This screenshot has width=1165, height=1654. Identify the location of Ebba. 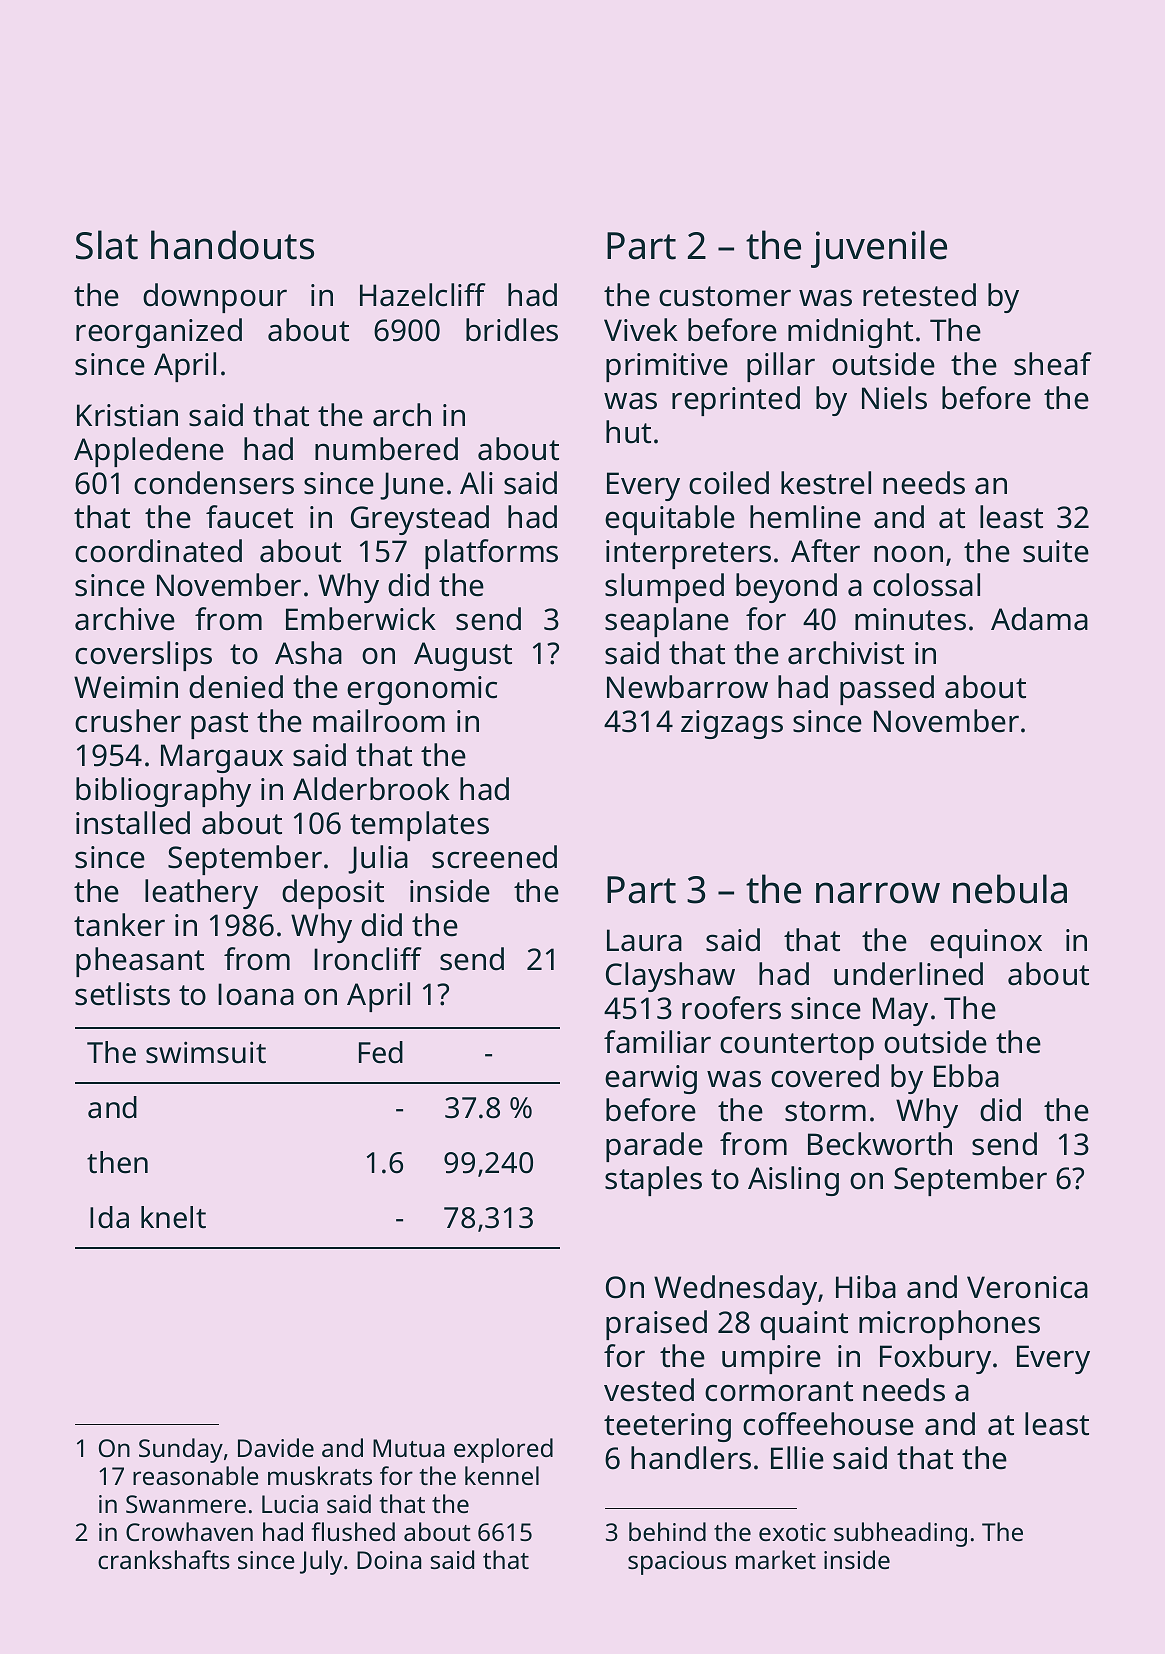
(966, 1076).
